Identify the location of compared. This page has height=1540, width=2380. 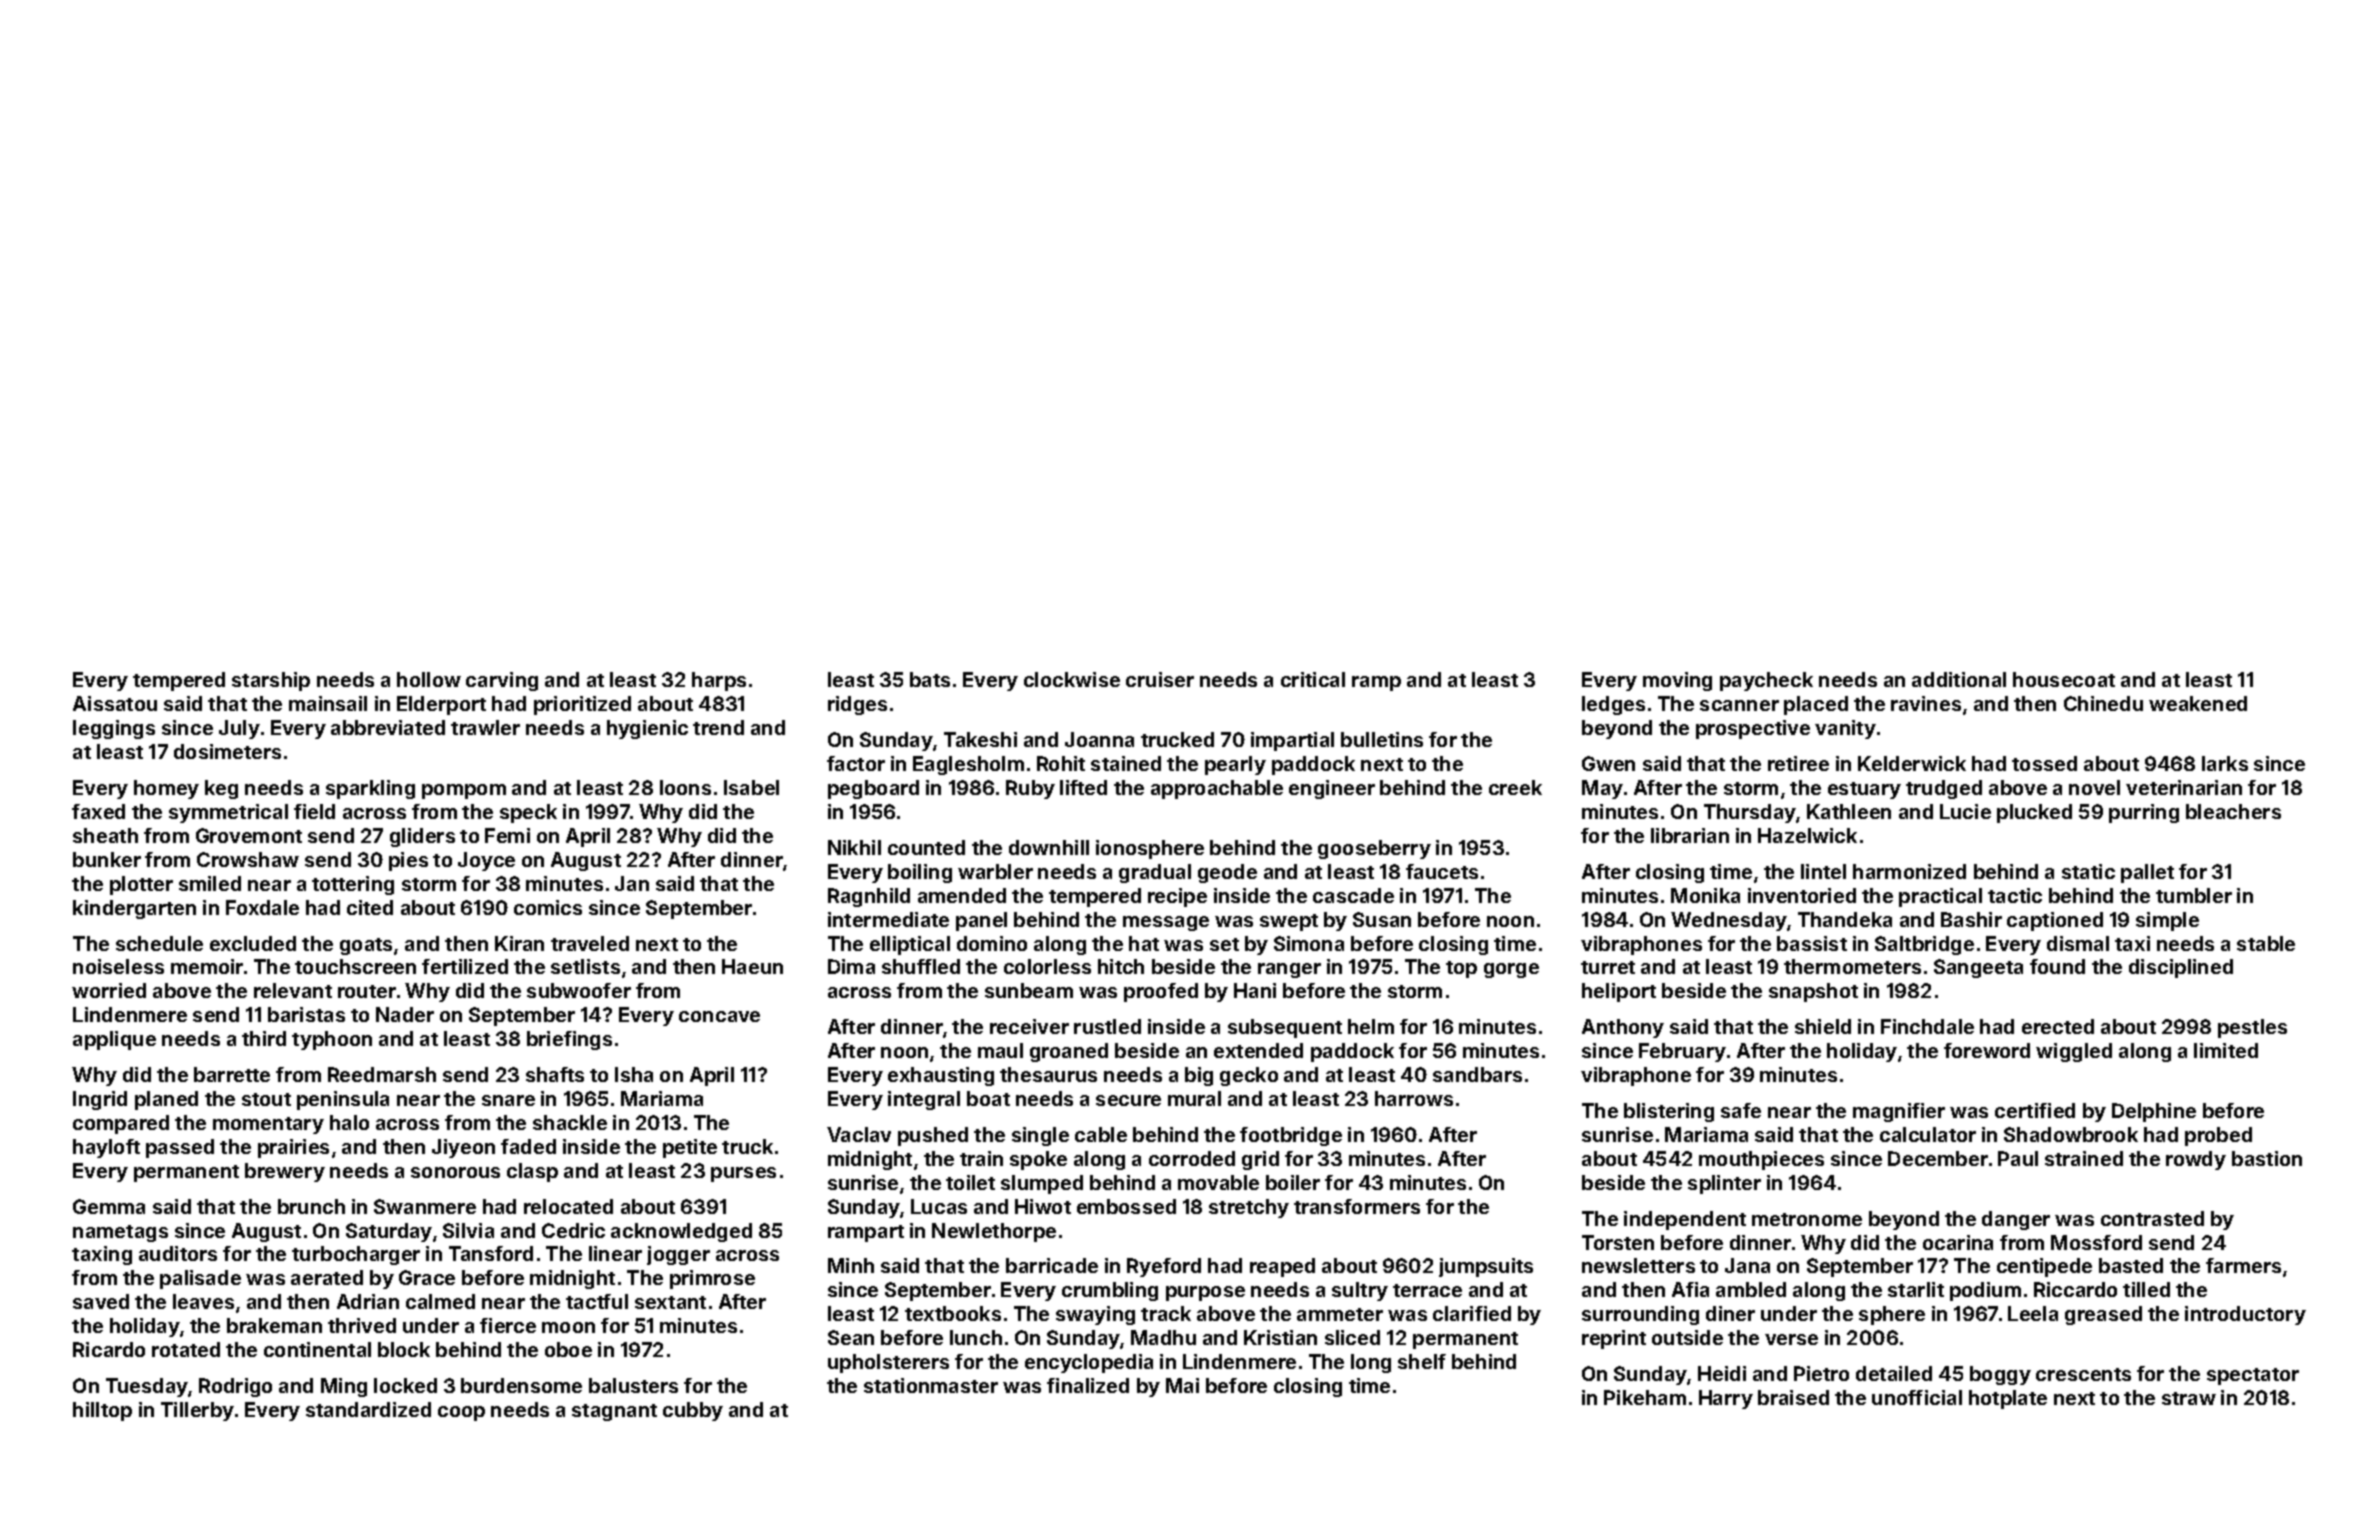
(121, 1124).
